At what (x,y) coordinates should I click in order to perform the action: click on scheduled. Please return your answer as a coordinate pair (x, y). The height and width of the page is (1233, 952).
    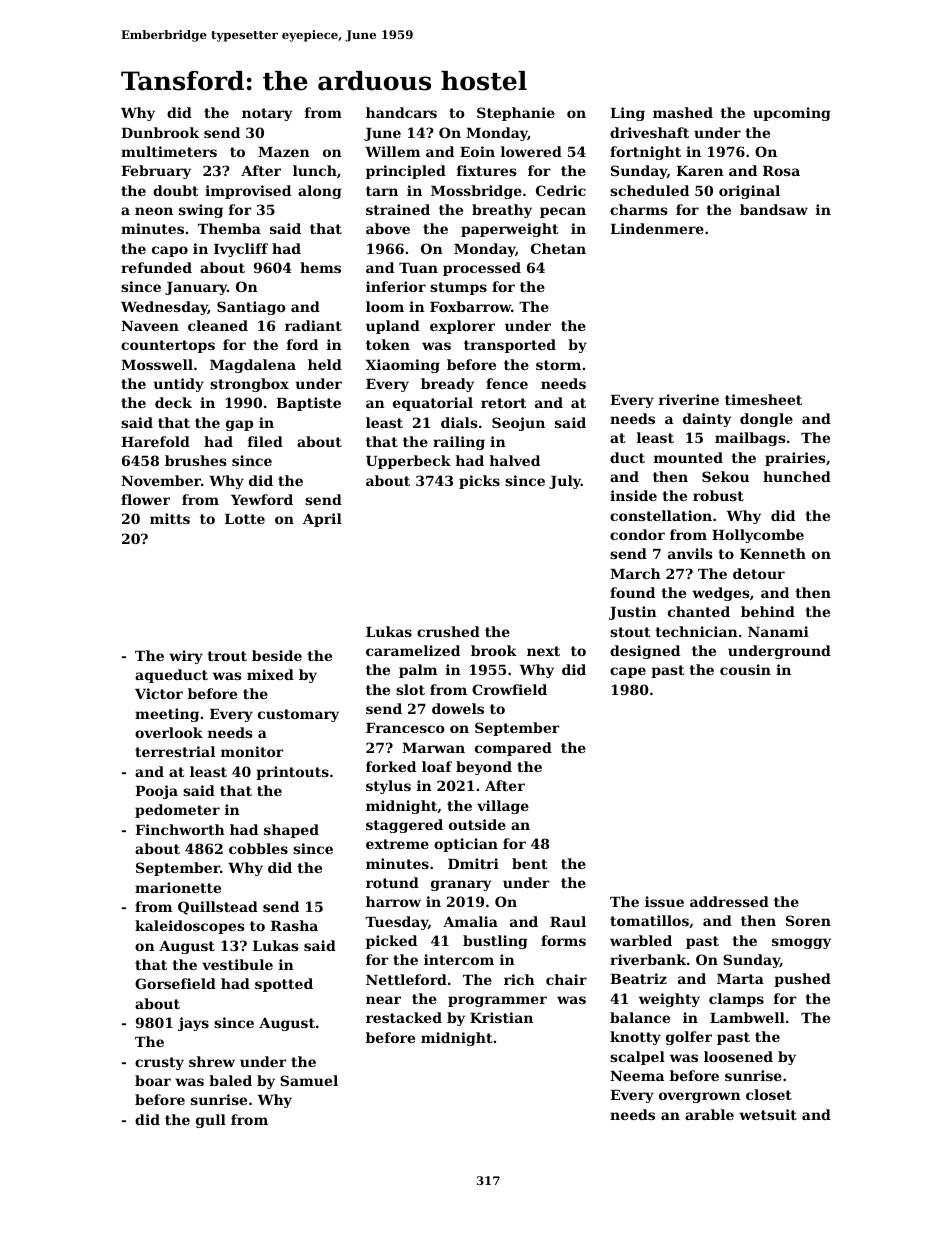
    Looking at the image, I should click on (649, 190).
